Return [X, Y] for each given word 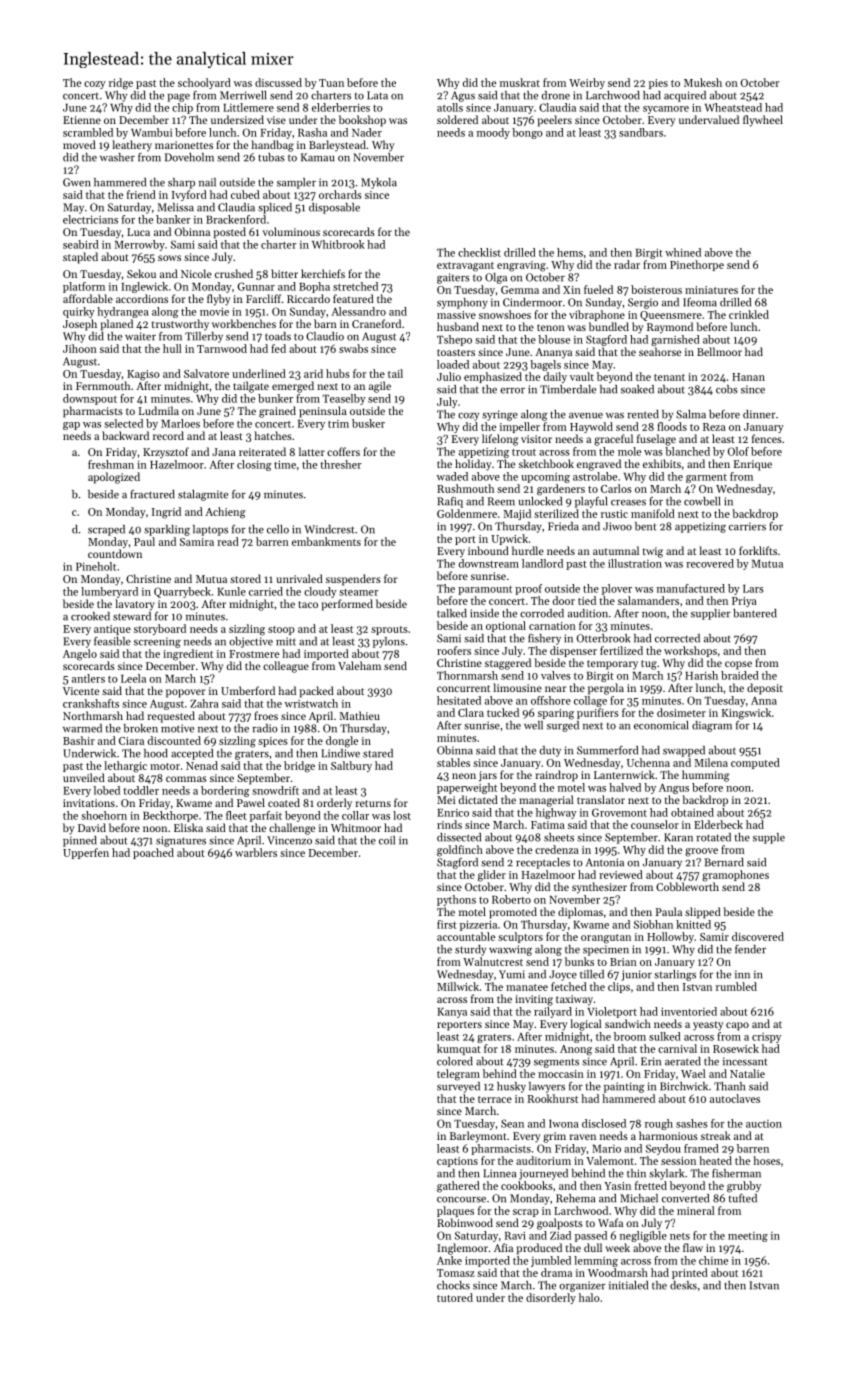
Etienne [82, 120]
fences [767, 438]
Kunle [231, 591]
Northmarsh [93, 715]
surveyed [458, 1087]
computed [755, 763]
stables [453, 762]
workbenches [244, 323]
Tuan [331, 83]
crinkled [749, 314]
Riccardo [308, 298]
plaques [455, 1211]
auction [764, 1124]
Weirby [587, 83]
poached [153, 853]
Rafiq [450, 502]
